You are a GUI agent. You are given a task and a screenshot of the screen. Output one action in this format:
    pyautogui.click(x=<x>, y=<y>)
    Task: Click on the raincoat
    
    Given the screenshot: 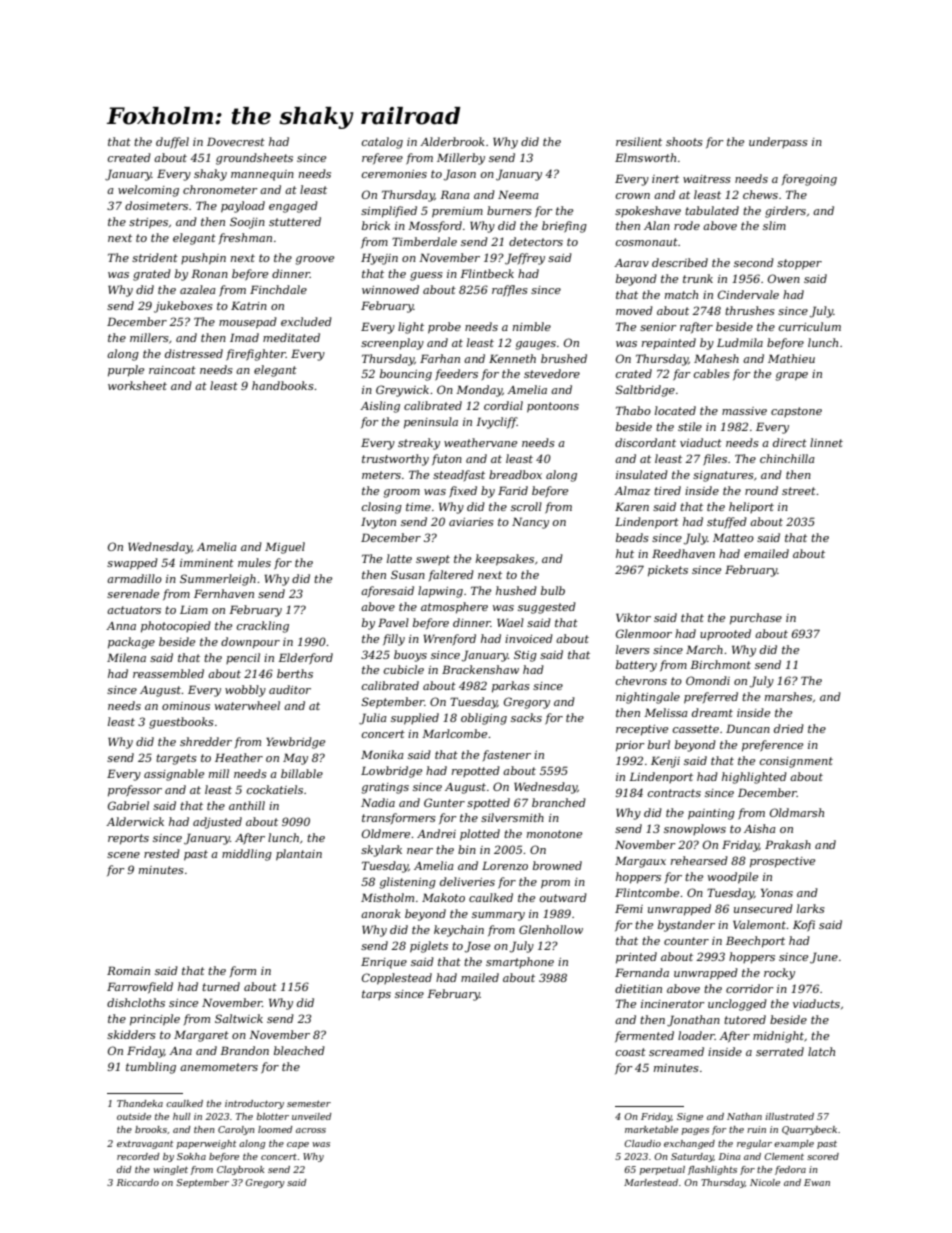 What is the action you would take?
    pyautogui.click(x=172, y=370)
